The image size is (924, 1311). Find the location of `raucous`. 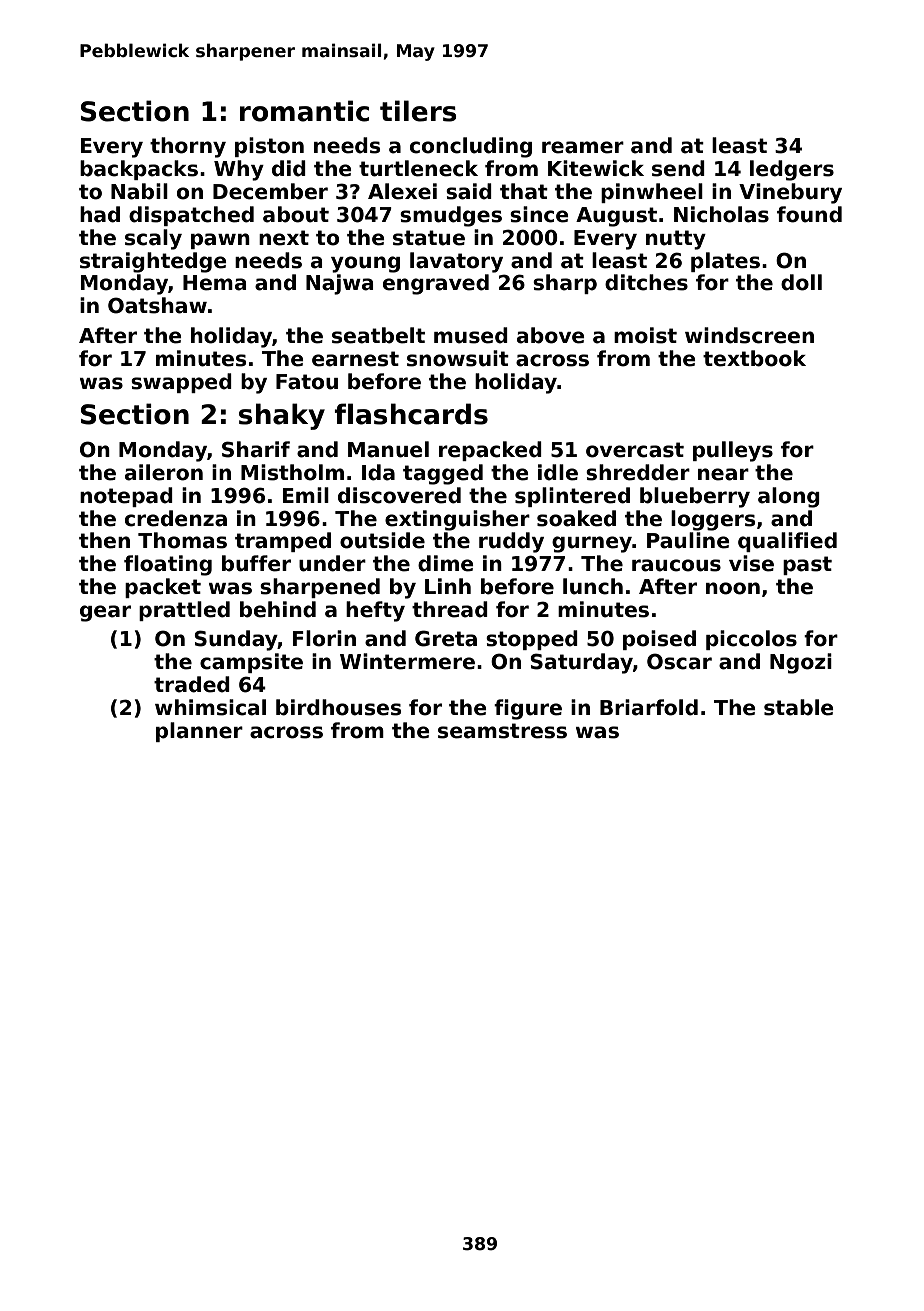

raucous is located at coordinates (676, 565).
